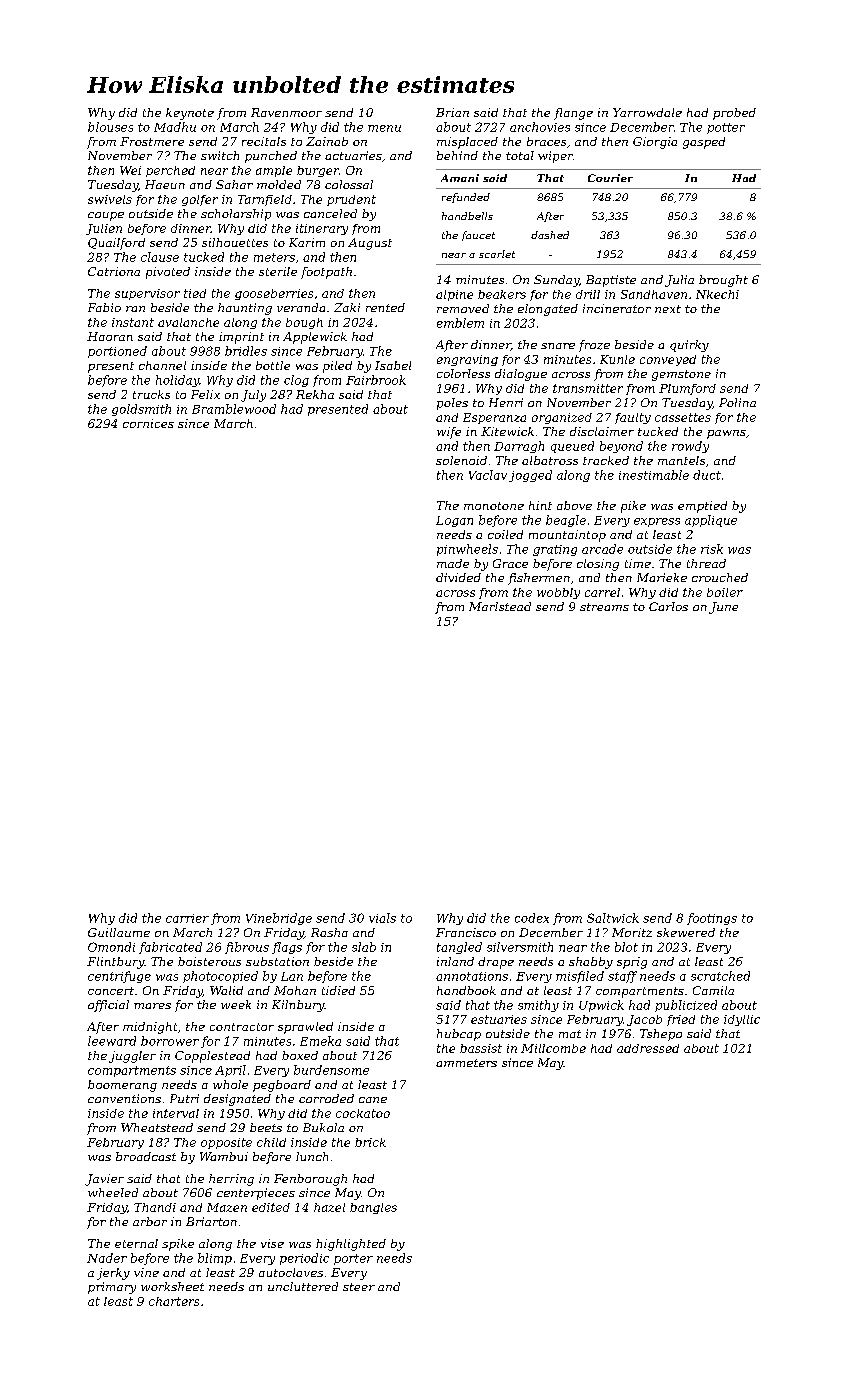 The width and height of the page is (849, 1400). I want to click on carrier, so click(187, 918).
